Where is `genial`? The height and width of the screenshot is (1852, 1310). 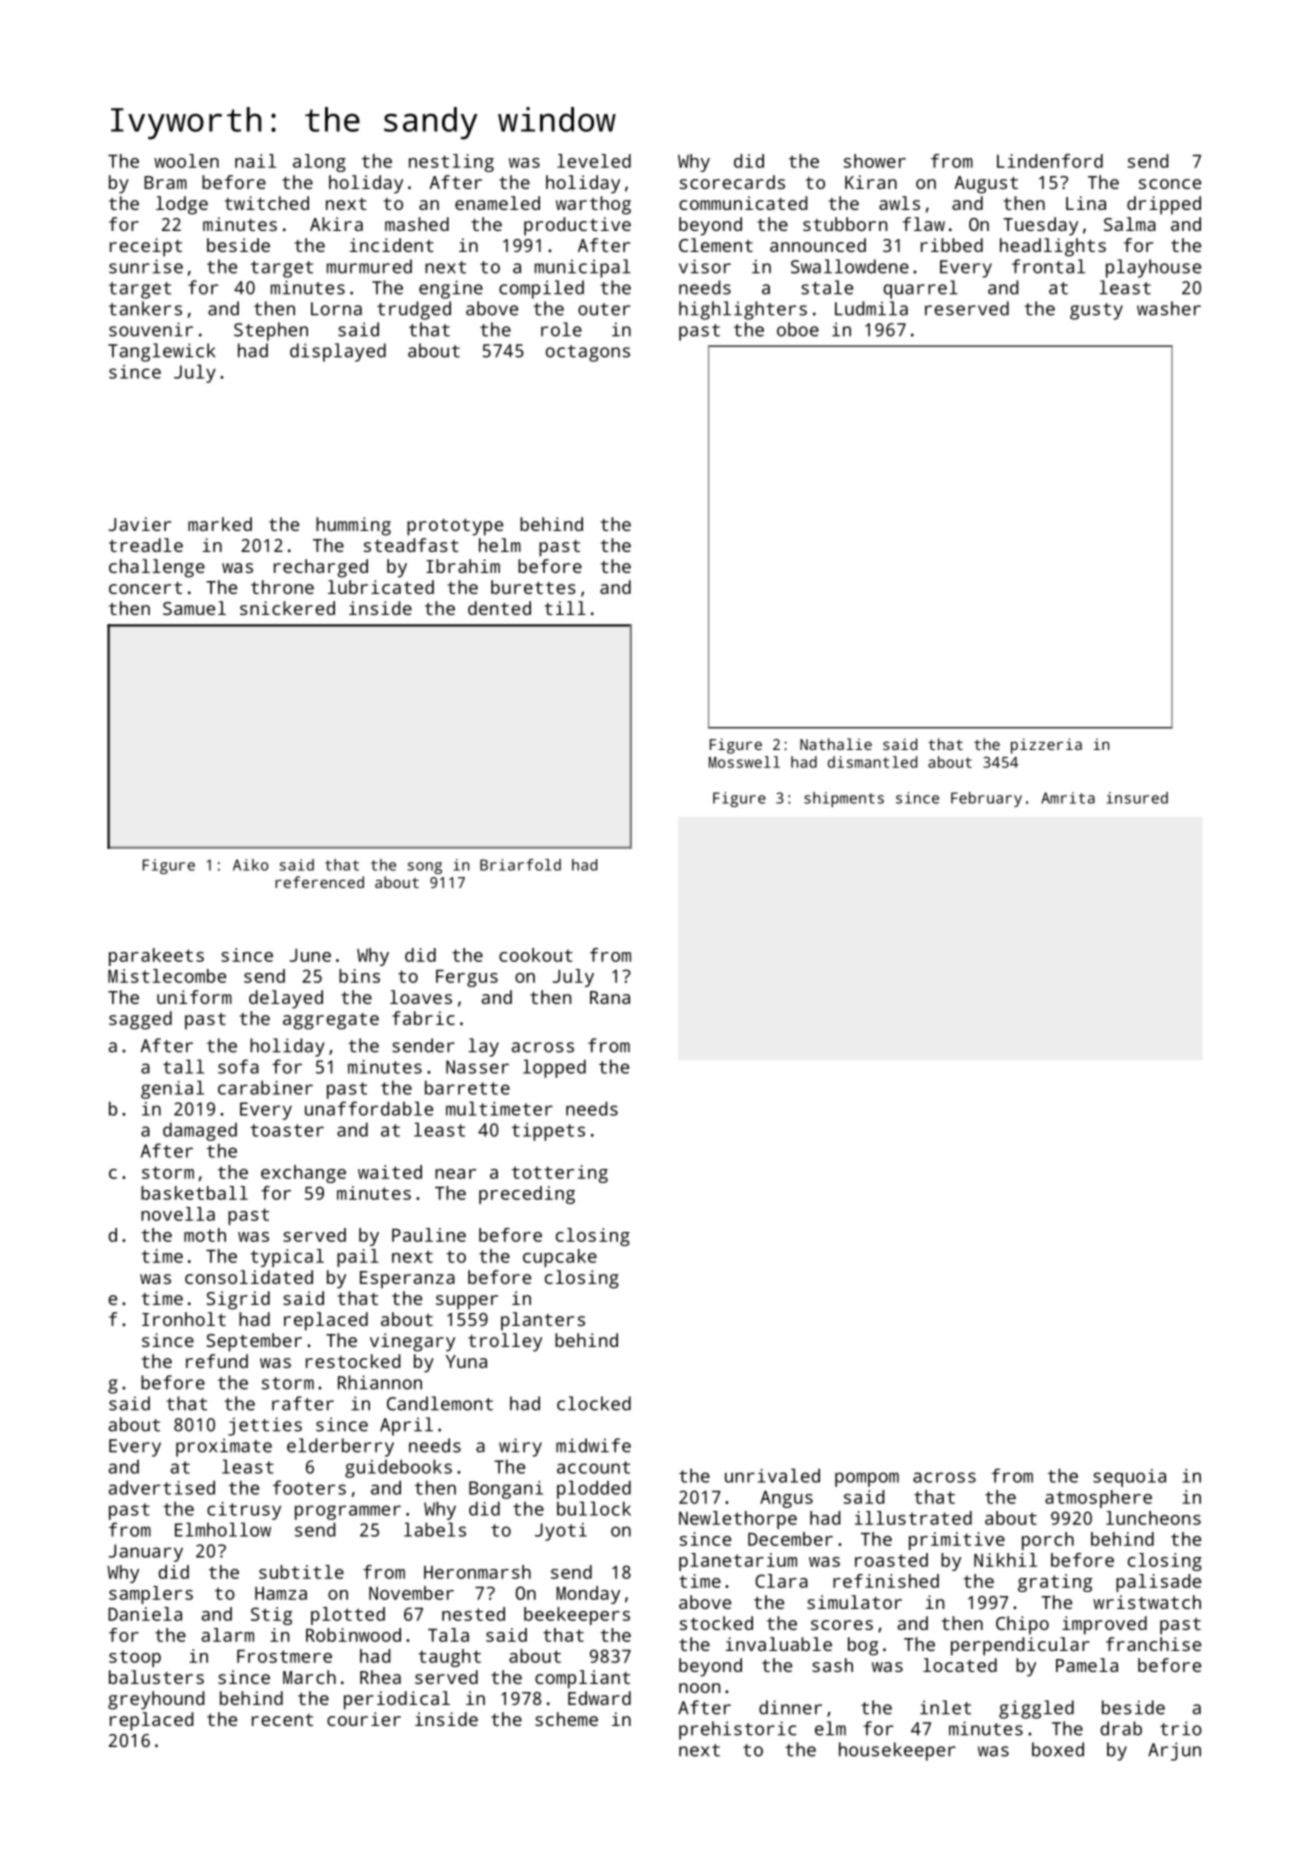 genial is located at coordinates (172, 1089).
